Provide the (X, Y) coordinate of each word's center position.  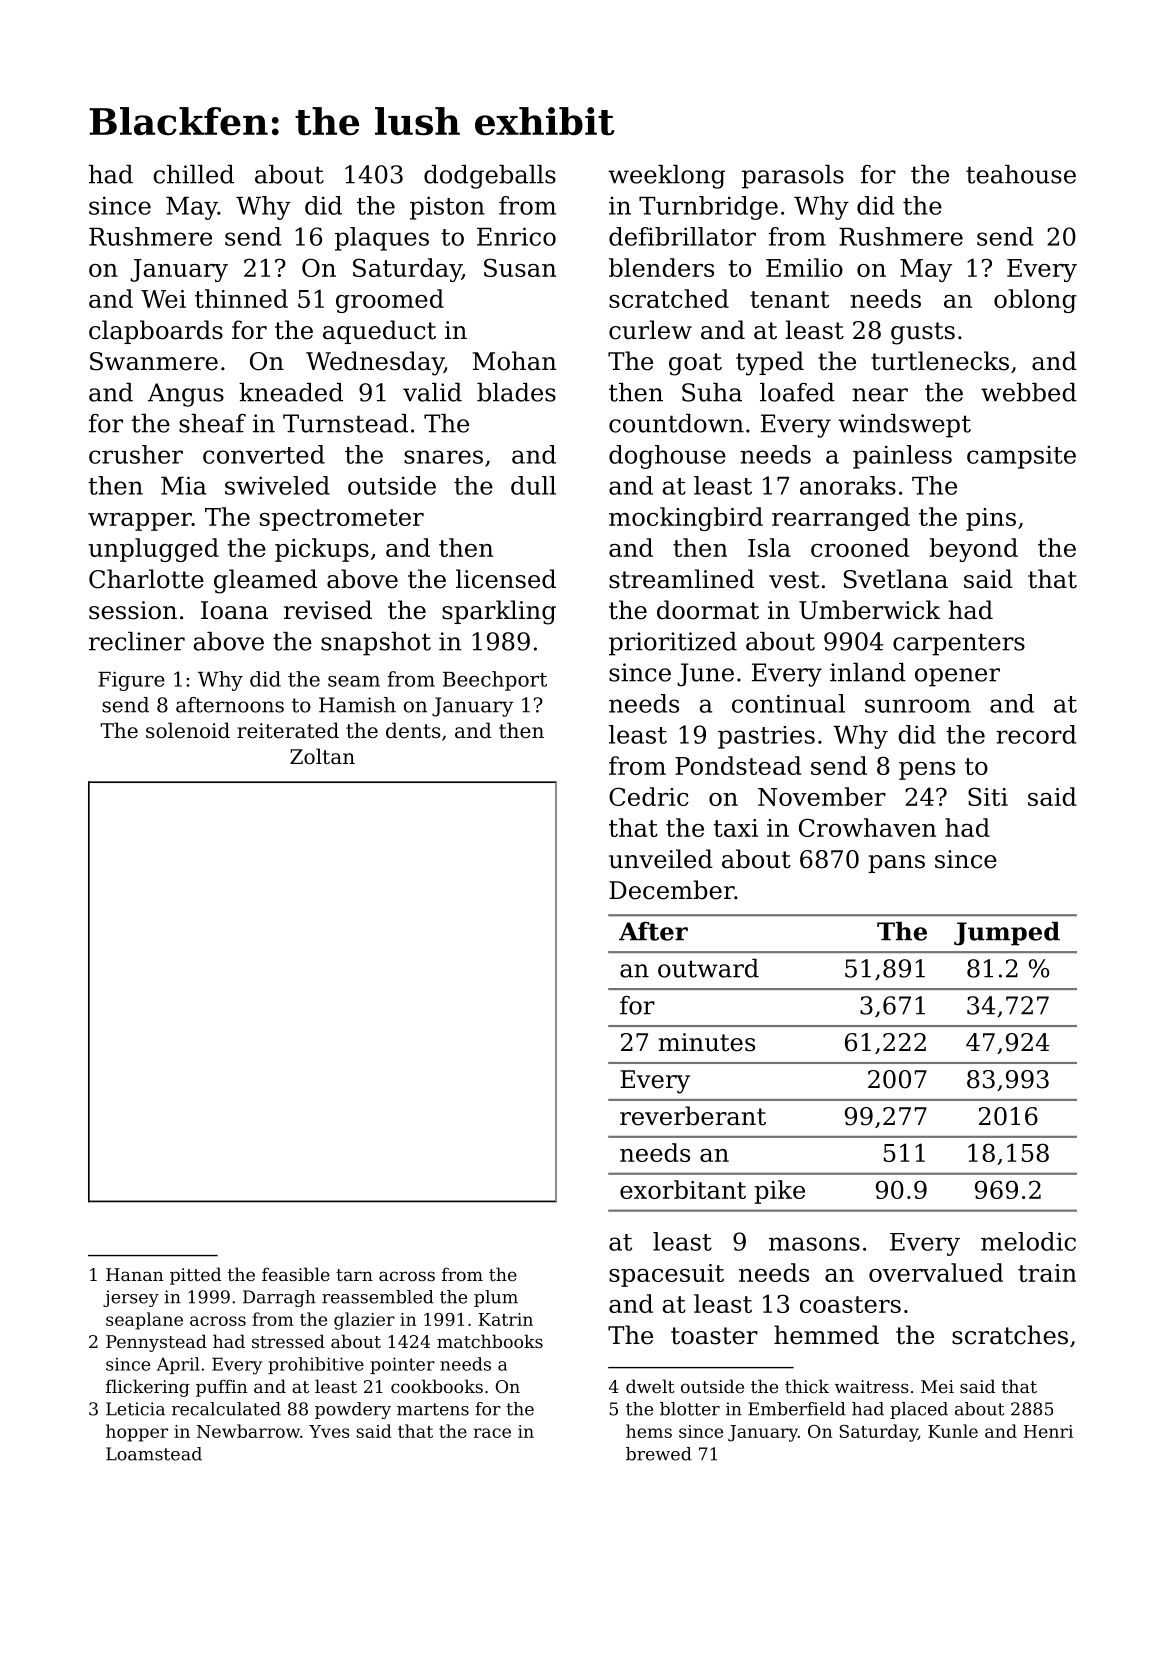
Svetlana (896, 579)
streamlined (681, 579)
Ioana (234, 610)
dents (413, 730)
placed (919, 1410)
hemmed (826, 1335)
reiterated (288, 730)
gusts (923, 333)
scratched (669, 298)
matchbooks (490, 1341)
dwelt (650, 1386)
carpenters (959, 644)
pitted (195, 1276)
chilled (193, 174)
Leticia (135, 1409)
